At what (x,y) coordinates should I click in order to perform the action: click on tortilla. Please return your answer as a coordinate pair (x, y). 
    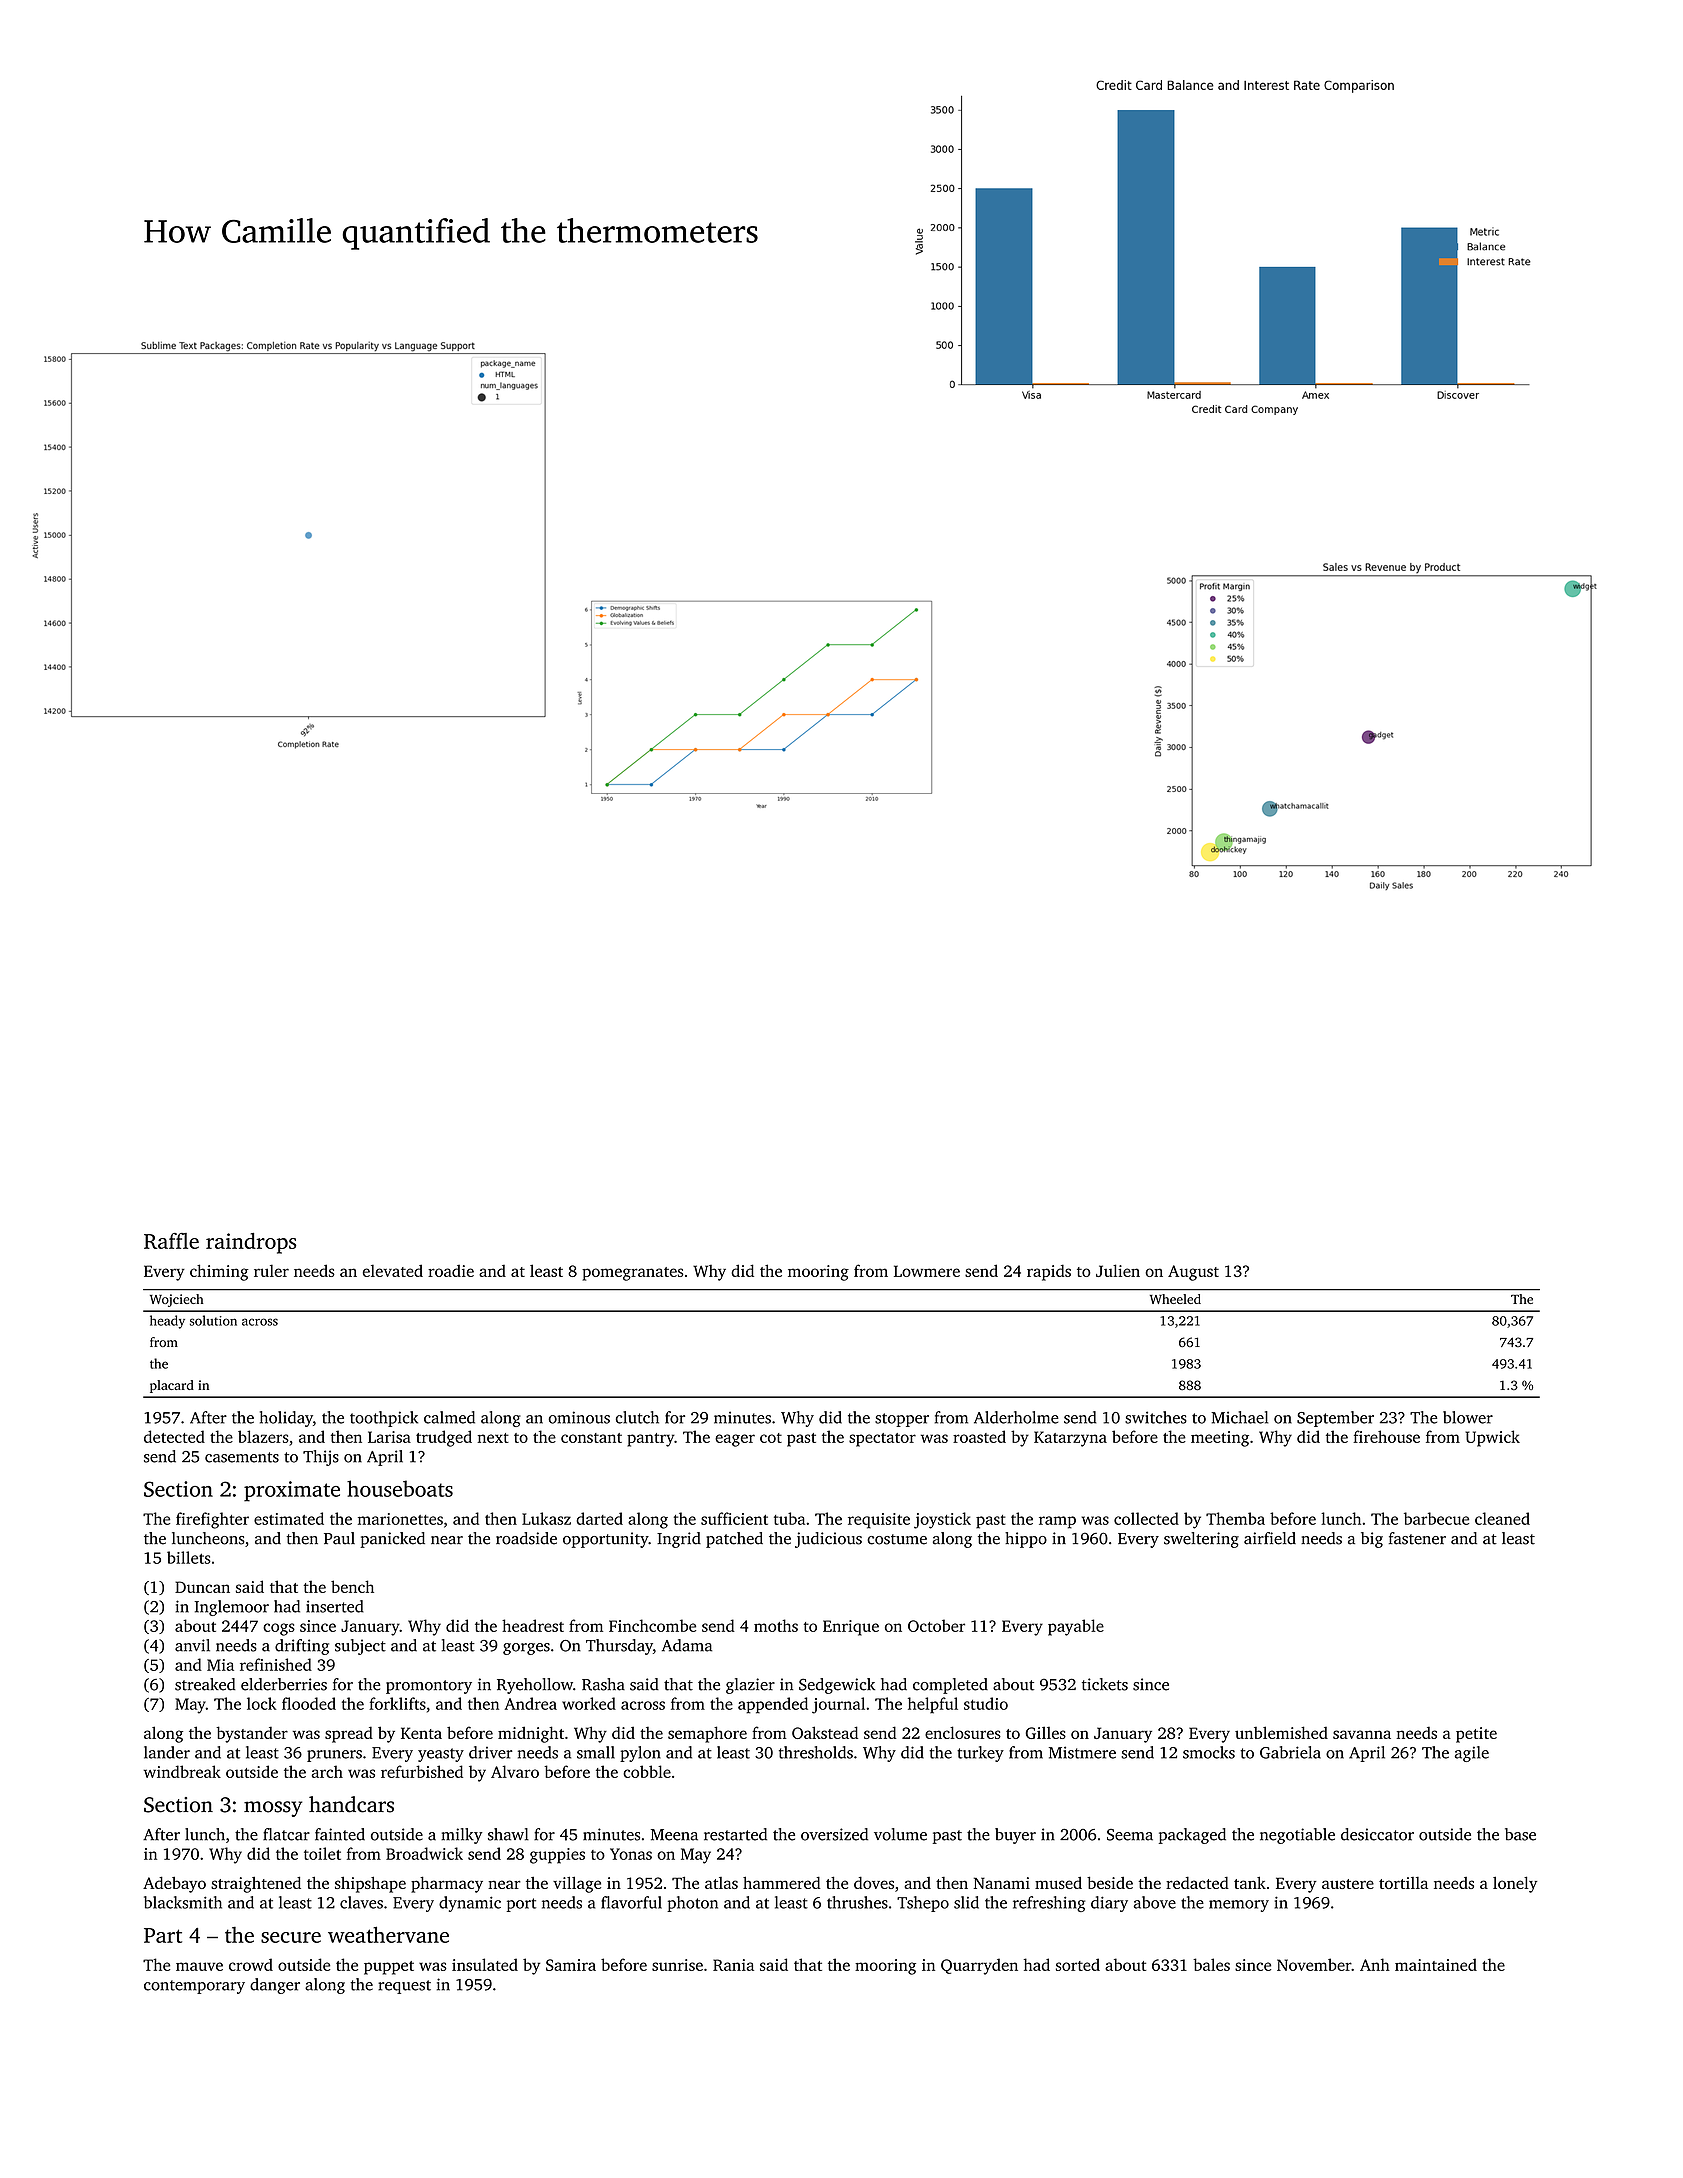
    Looking at the image, I should click on (1403, 1883).
